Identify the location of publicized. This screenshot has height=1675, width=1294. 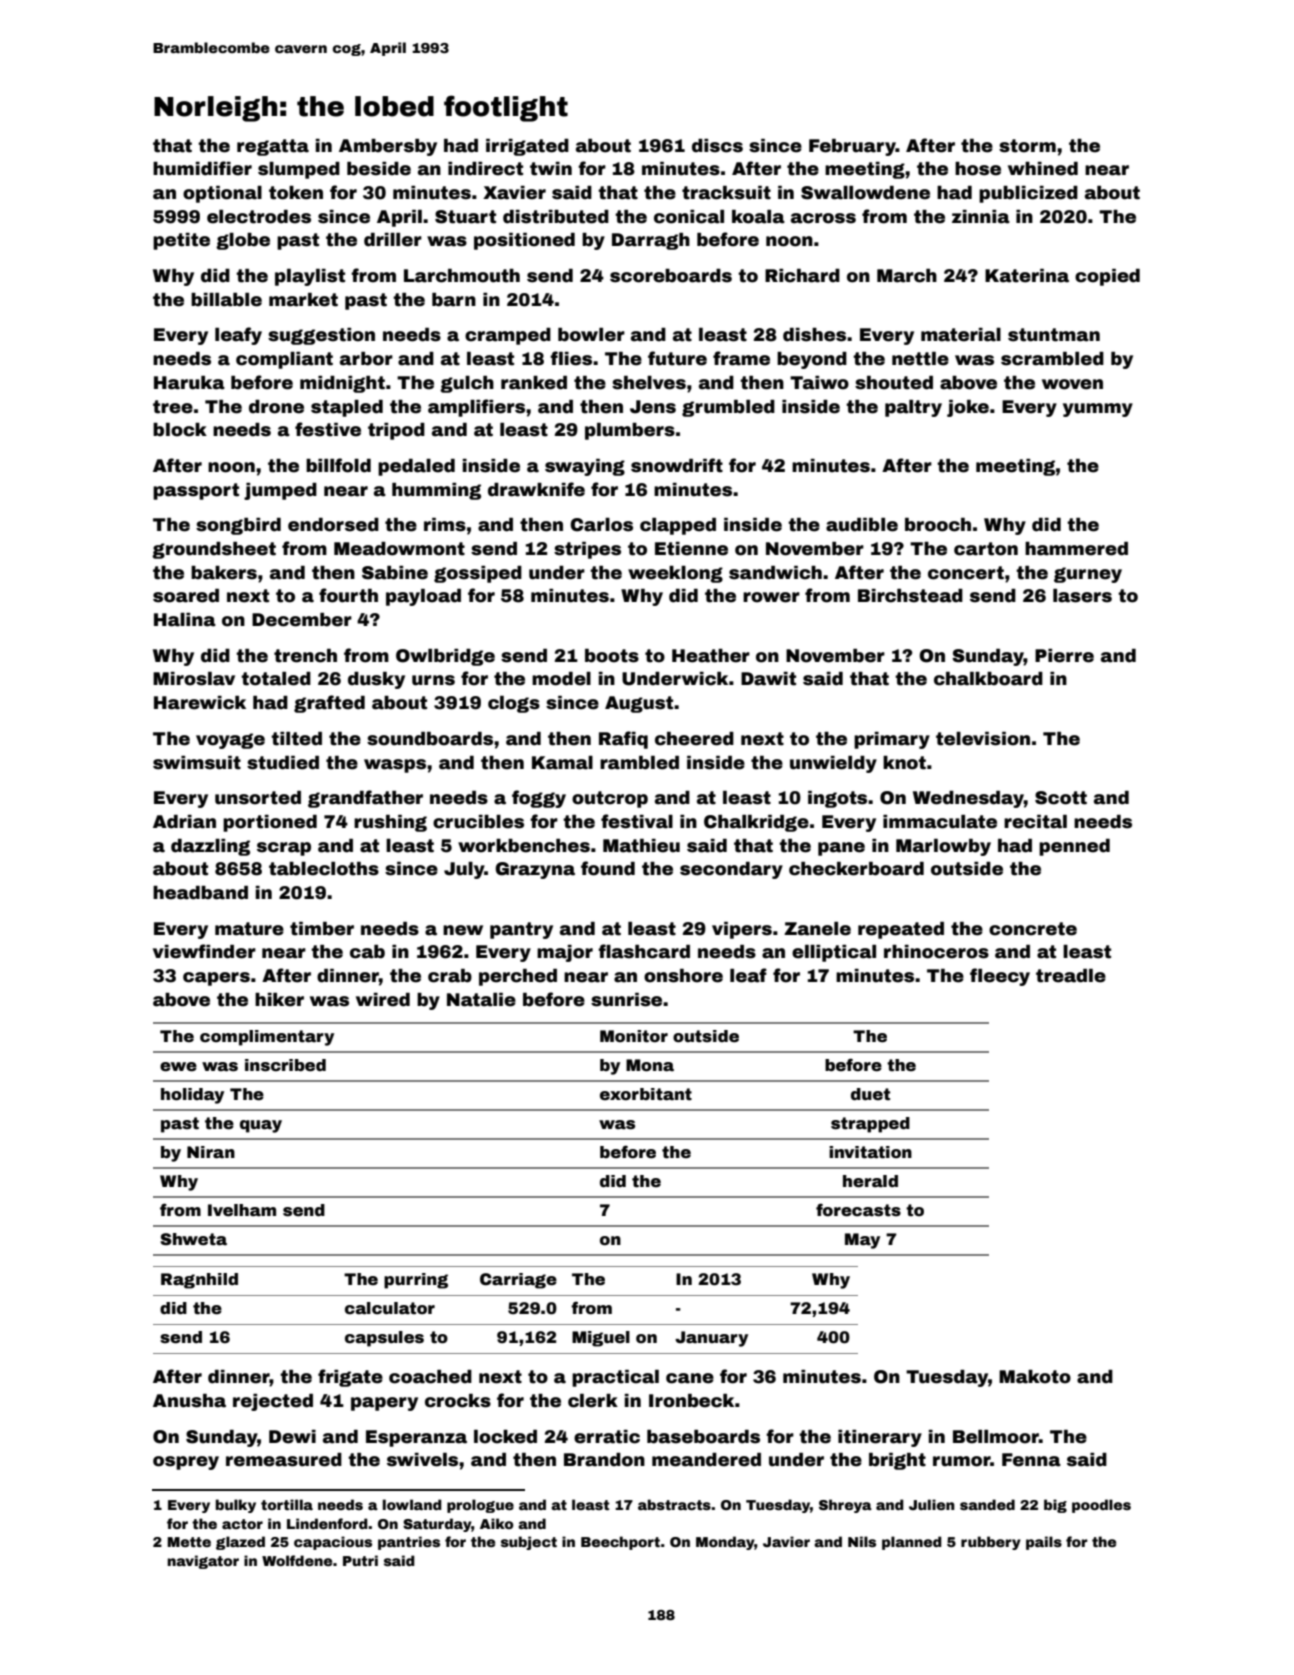
(1028, 194).
